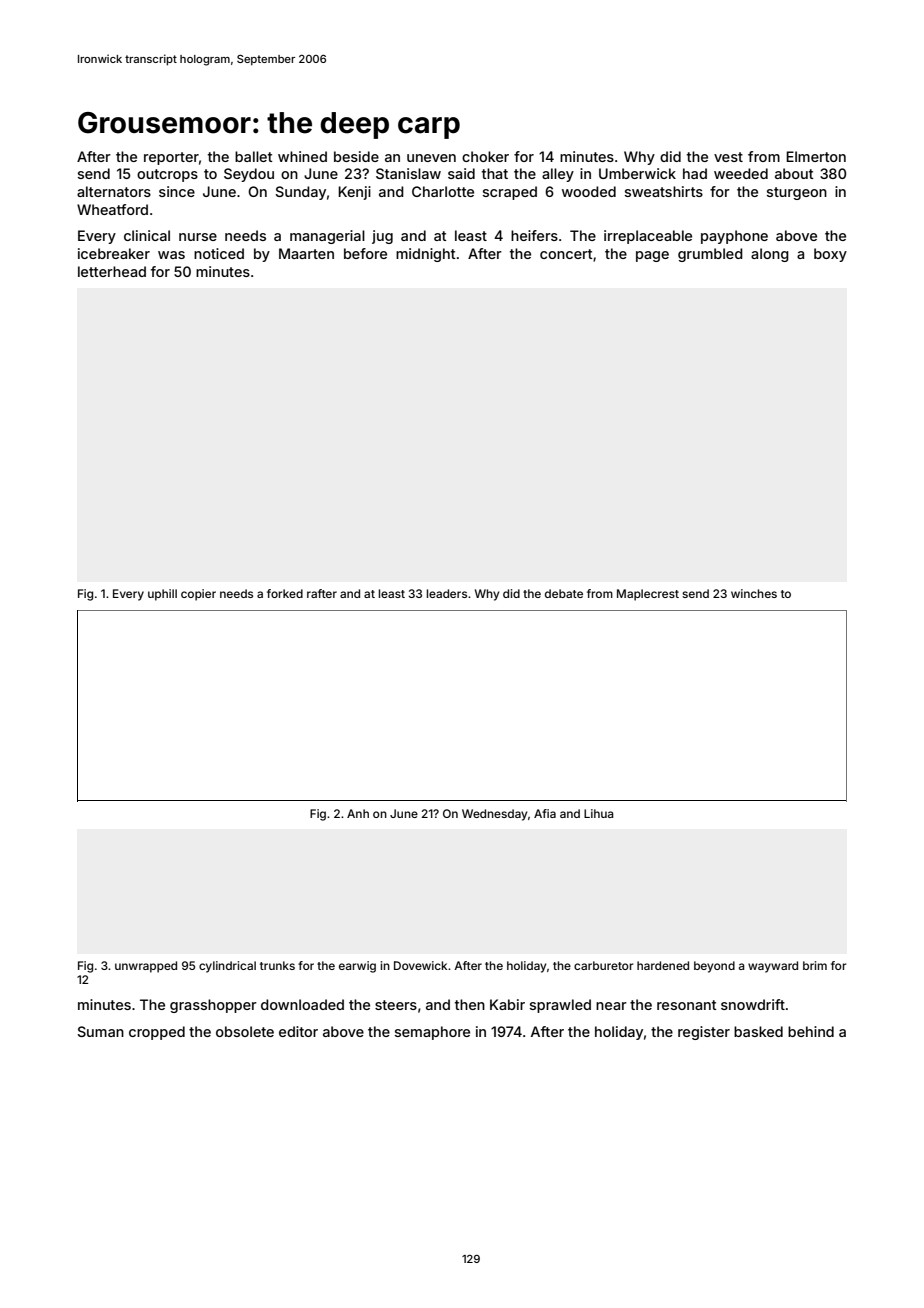 The height and width of the page is (1308, 924). What do you see at coordinates (112, 271) in the page?
I see `letterhead` at bounding box center [112, 271].
